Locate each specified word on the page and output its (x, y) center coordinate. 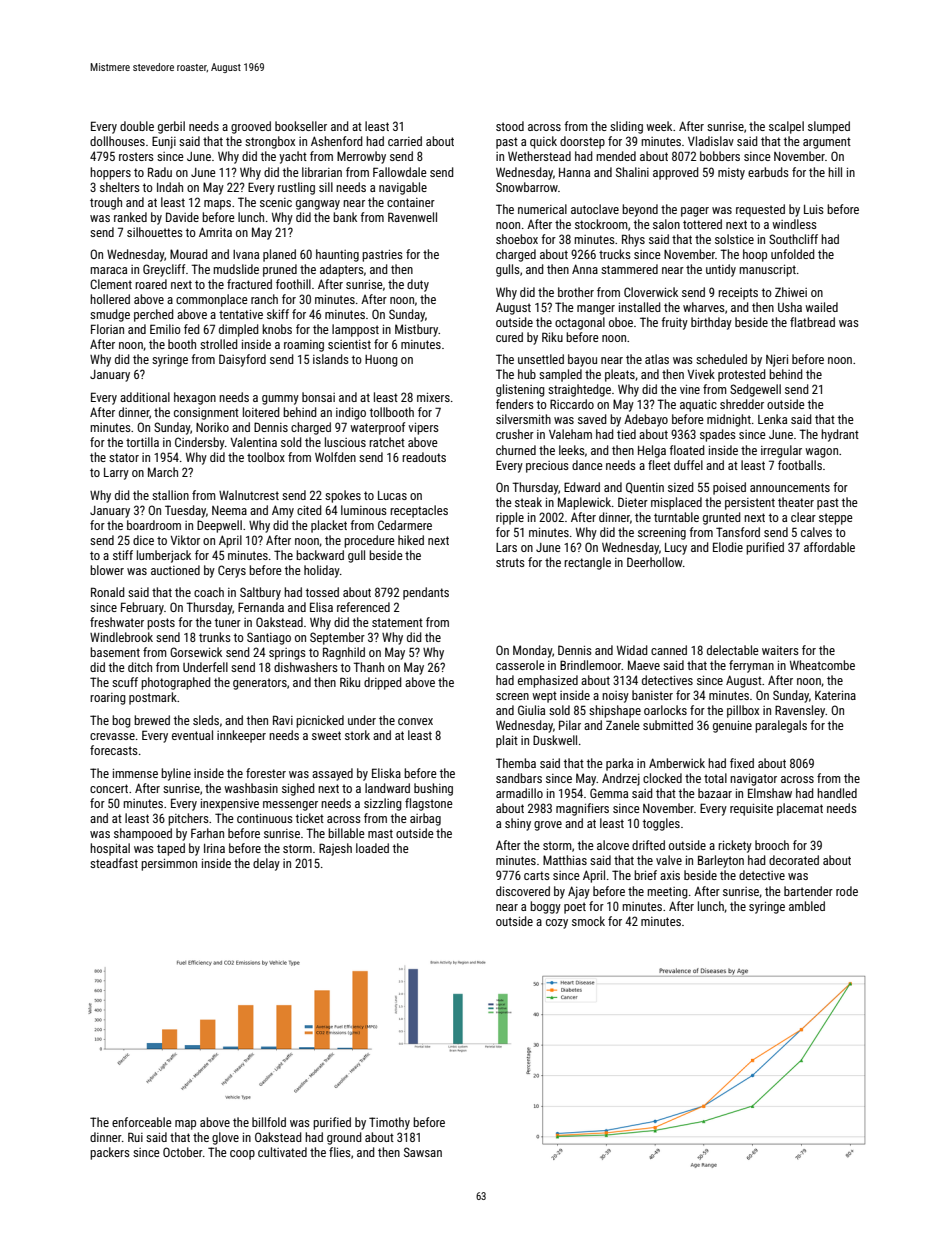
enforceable (142, 1122)
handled (837, 793)
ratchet (387, 442)
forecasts (114, 750)
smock (588, 921)
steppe (836, 519)
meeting (667, 893)
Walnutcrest (249, 495)
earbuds (768, 172)
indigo (351, 413)
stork (357, 735)
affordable (829, 547)
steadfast (114, 863)
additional (145, 397)
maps (217, 205)
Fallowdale (400, 172)
